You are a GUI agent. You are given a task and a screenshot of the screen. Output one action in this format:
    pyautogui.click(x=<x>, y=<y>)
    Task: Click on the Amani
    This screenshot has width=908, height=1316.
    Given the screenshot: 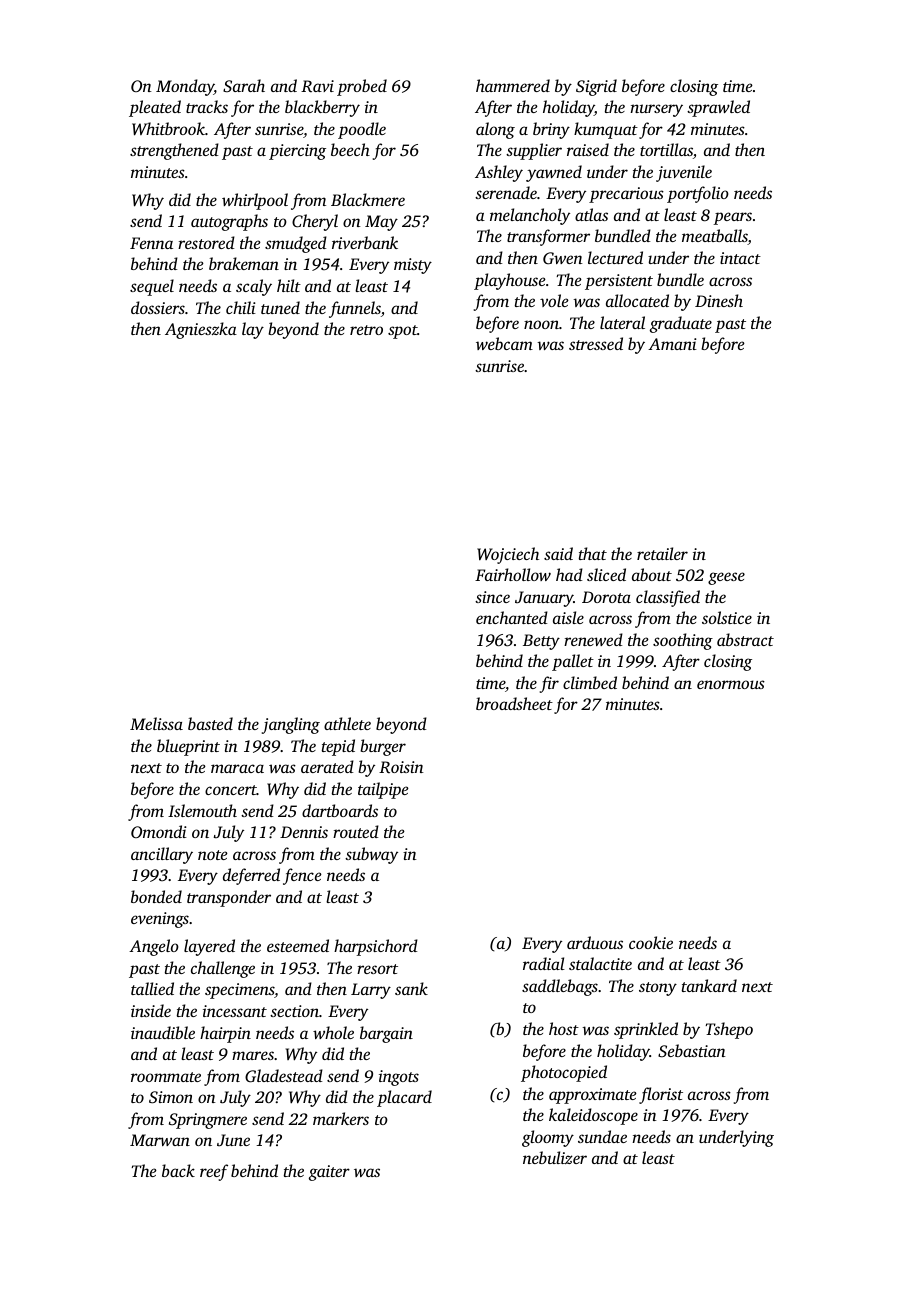 What is the action you would take?
    pyautogui.click(x=672, y=344)
